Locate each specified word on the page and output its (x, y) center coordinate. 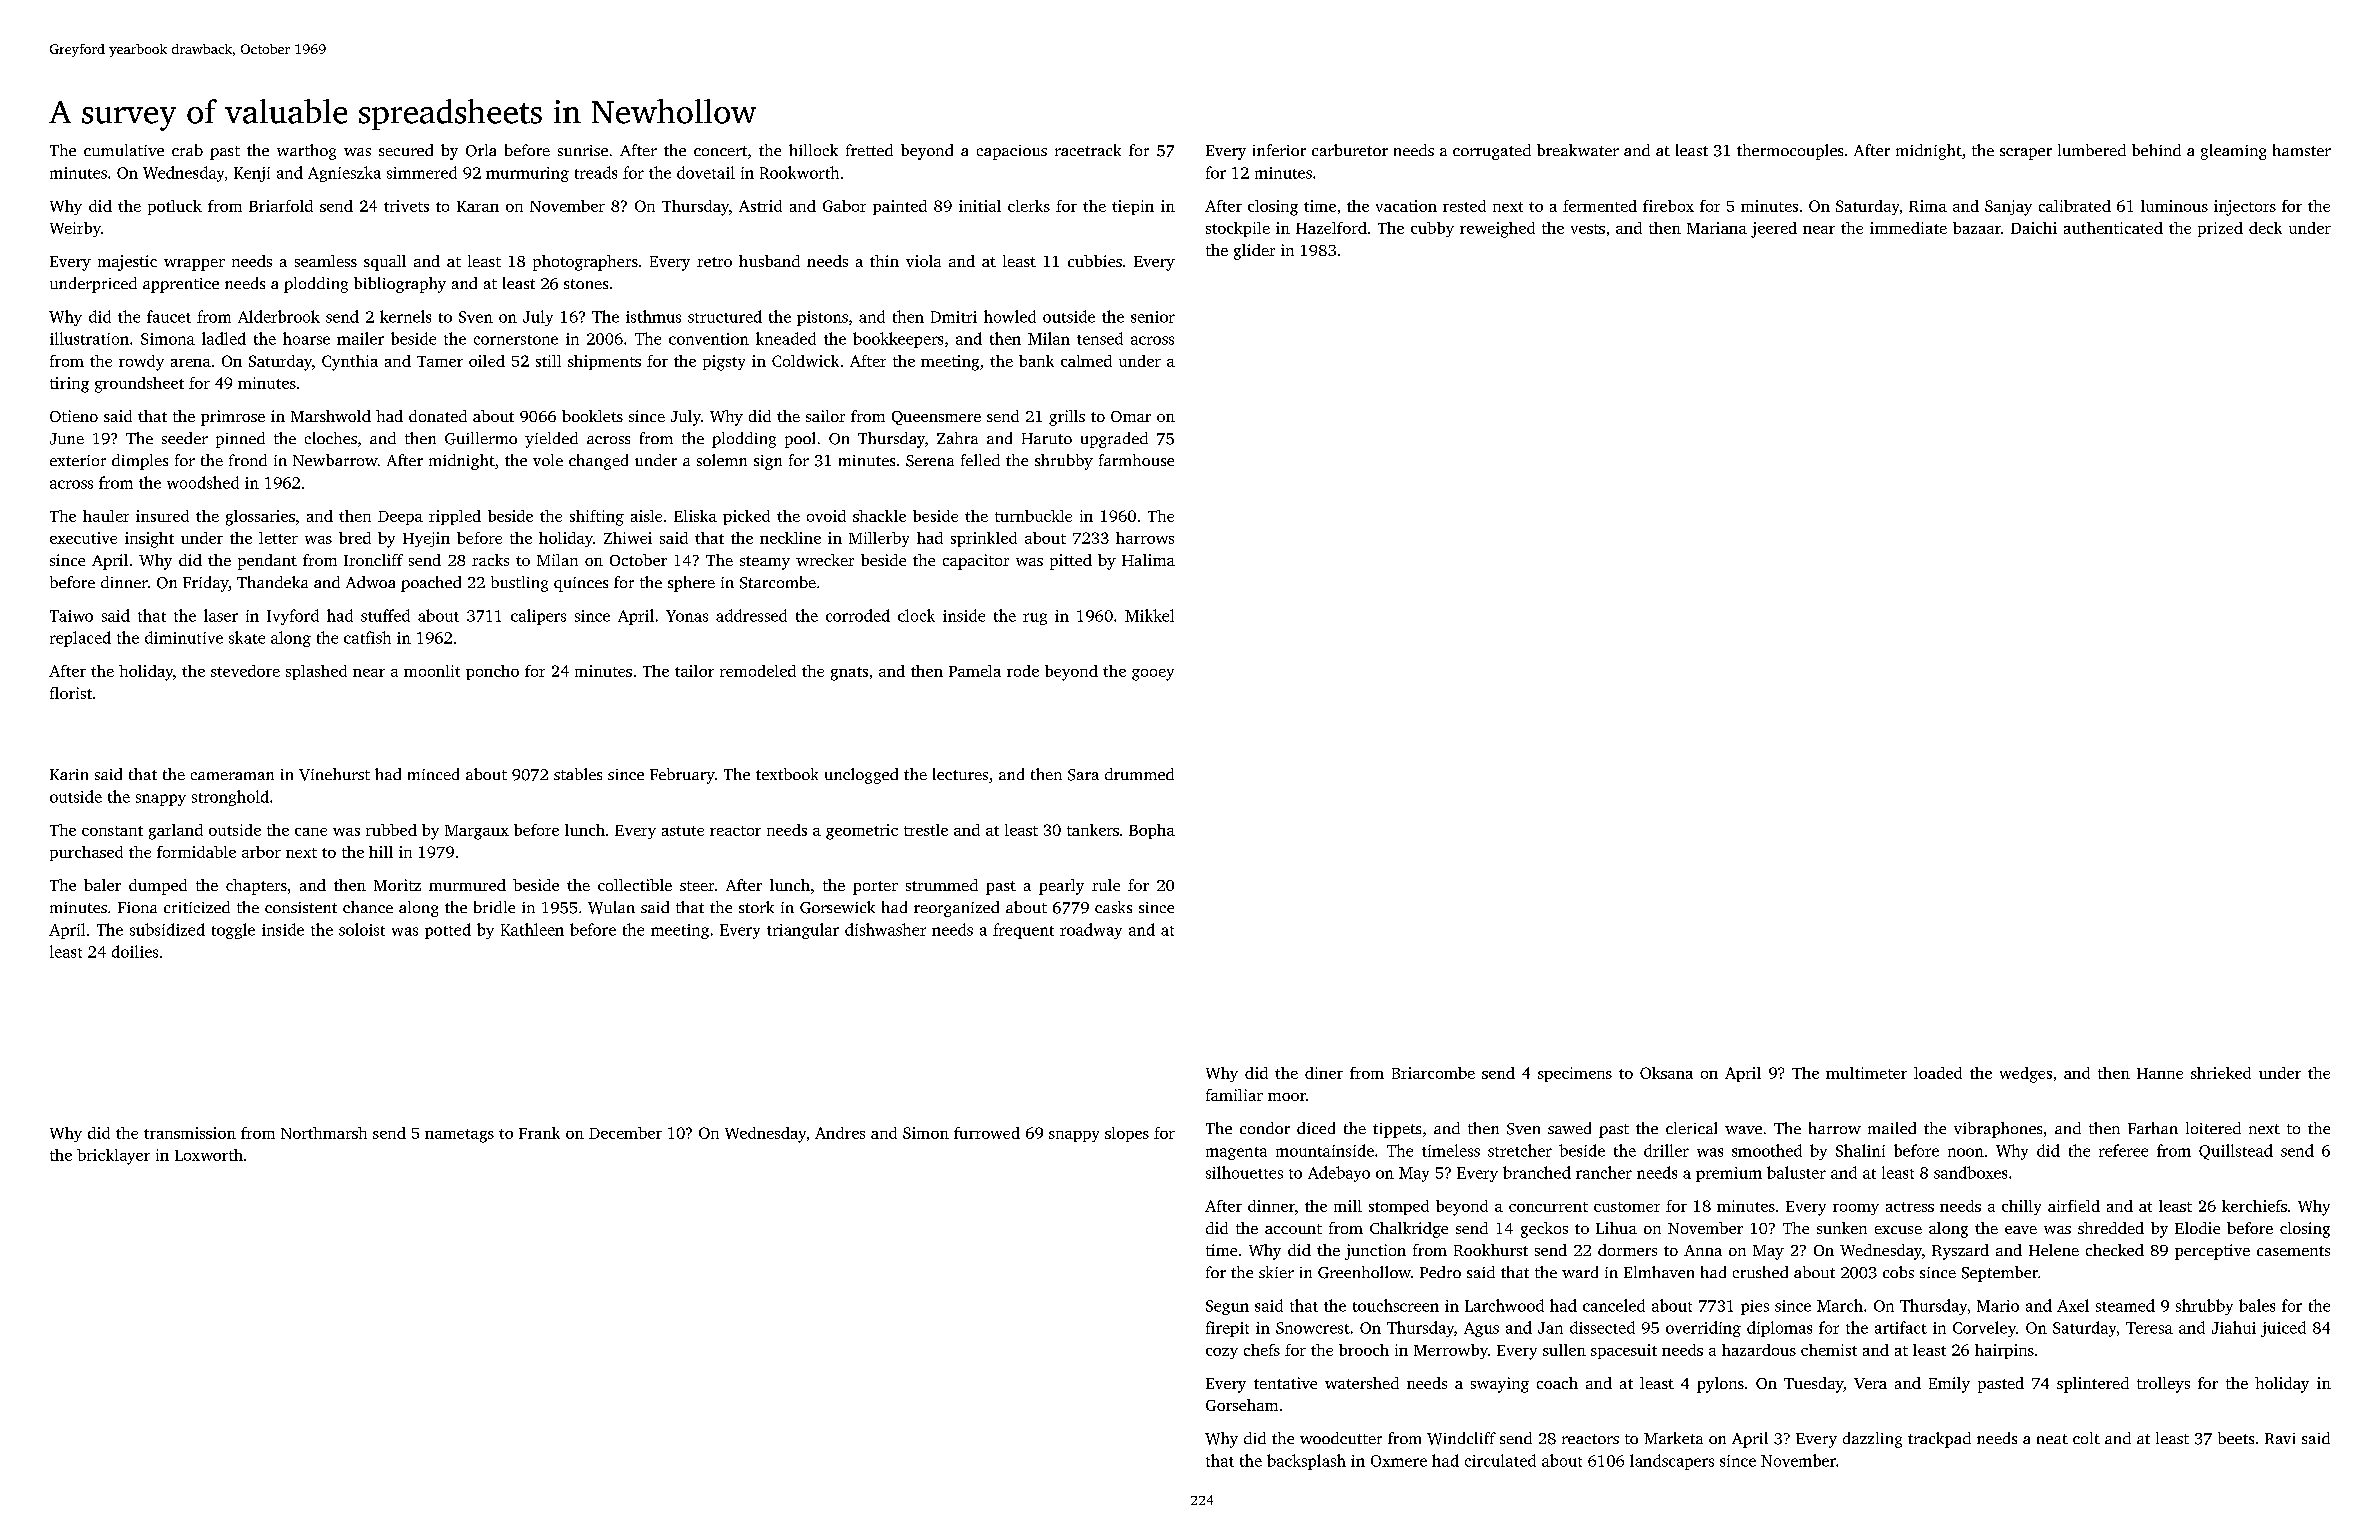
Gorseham (1242, 1405)
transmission (190, 1133)
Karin (69, 774)
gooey (1153, 675)
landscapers (1672, 1462)
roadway (1091, 931)
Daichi (2034, 228)
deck (2265, 228)
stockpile (1238, 229)
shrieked (2221, 1073)
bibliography (400, 285)
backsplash (1306, 1462)
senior (1153, 317)
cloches (331, 438)
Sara (1083, 775)
